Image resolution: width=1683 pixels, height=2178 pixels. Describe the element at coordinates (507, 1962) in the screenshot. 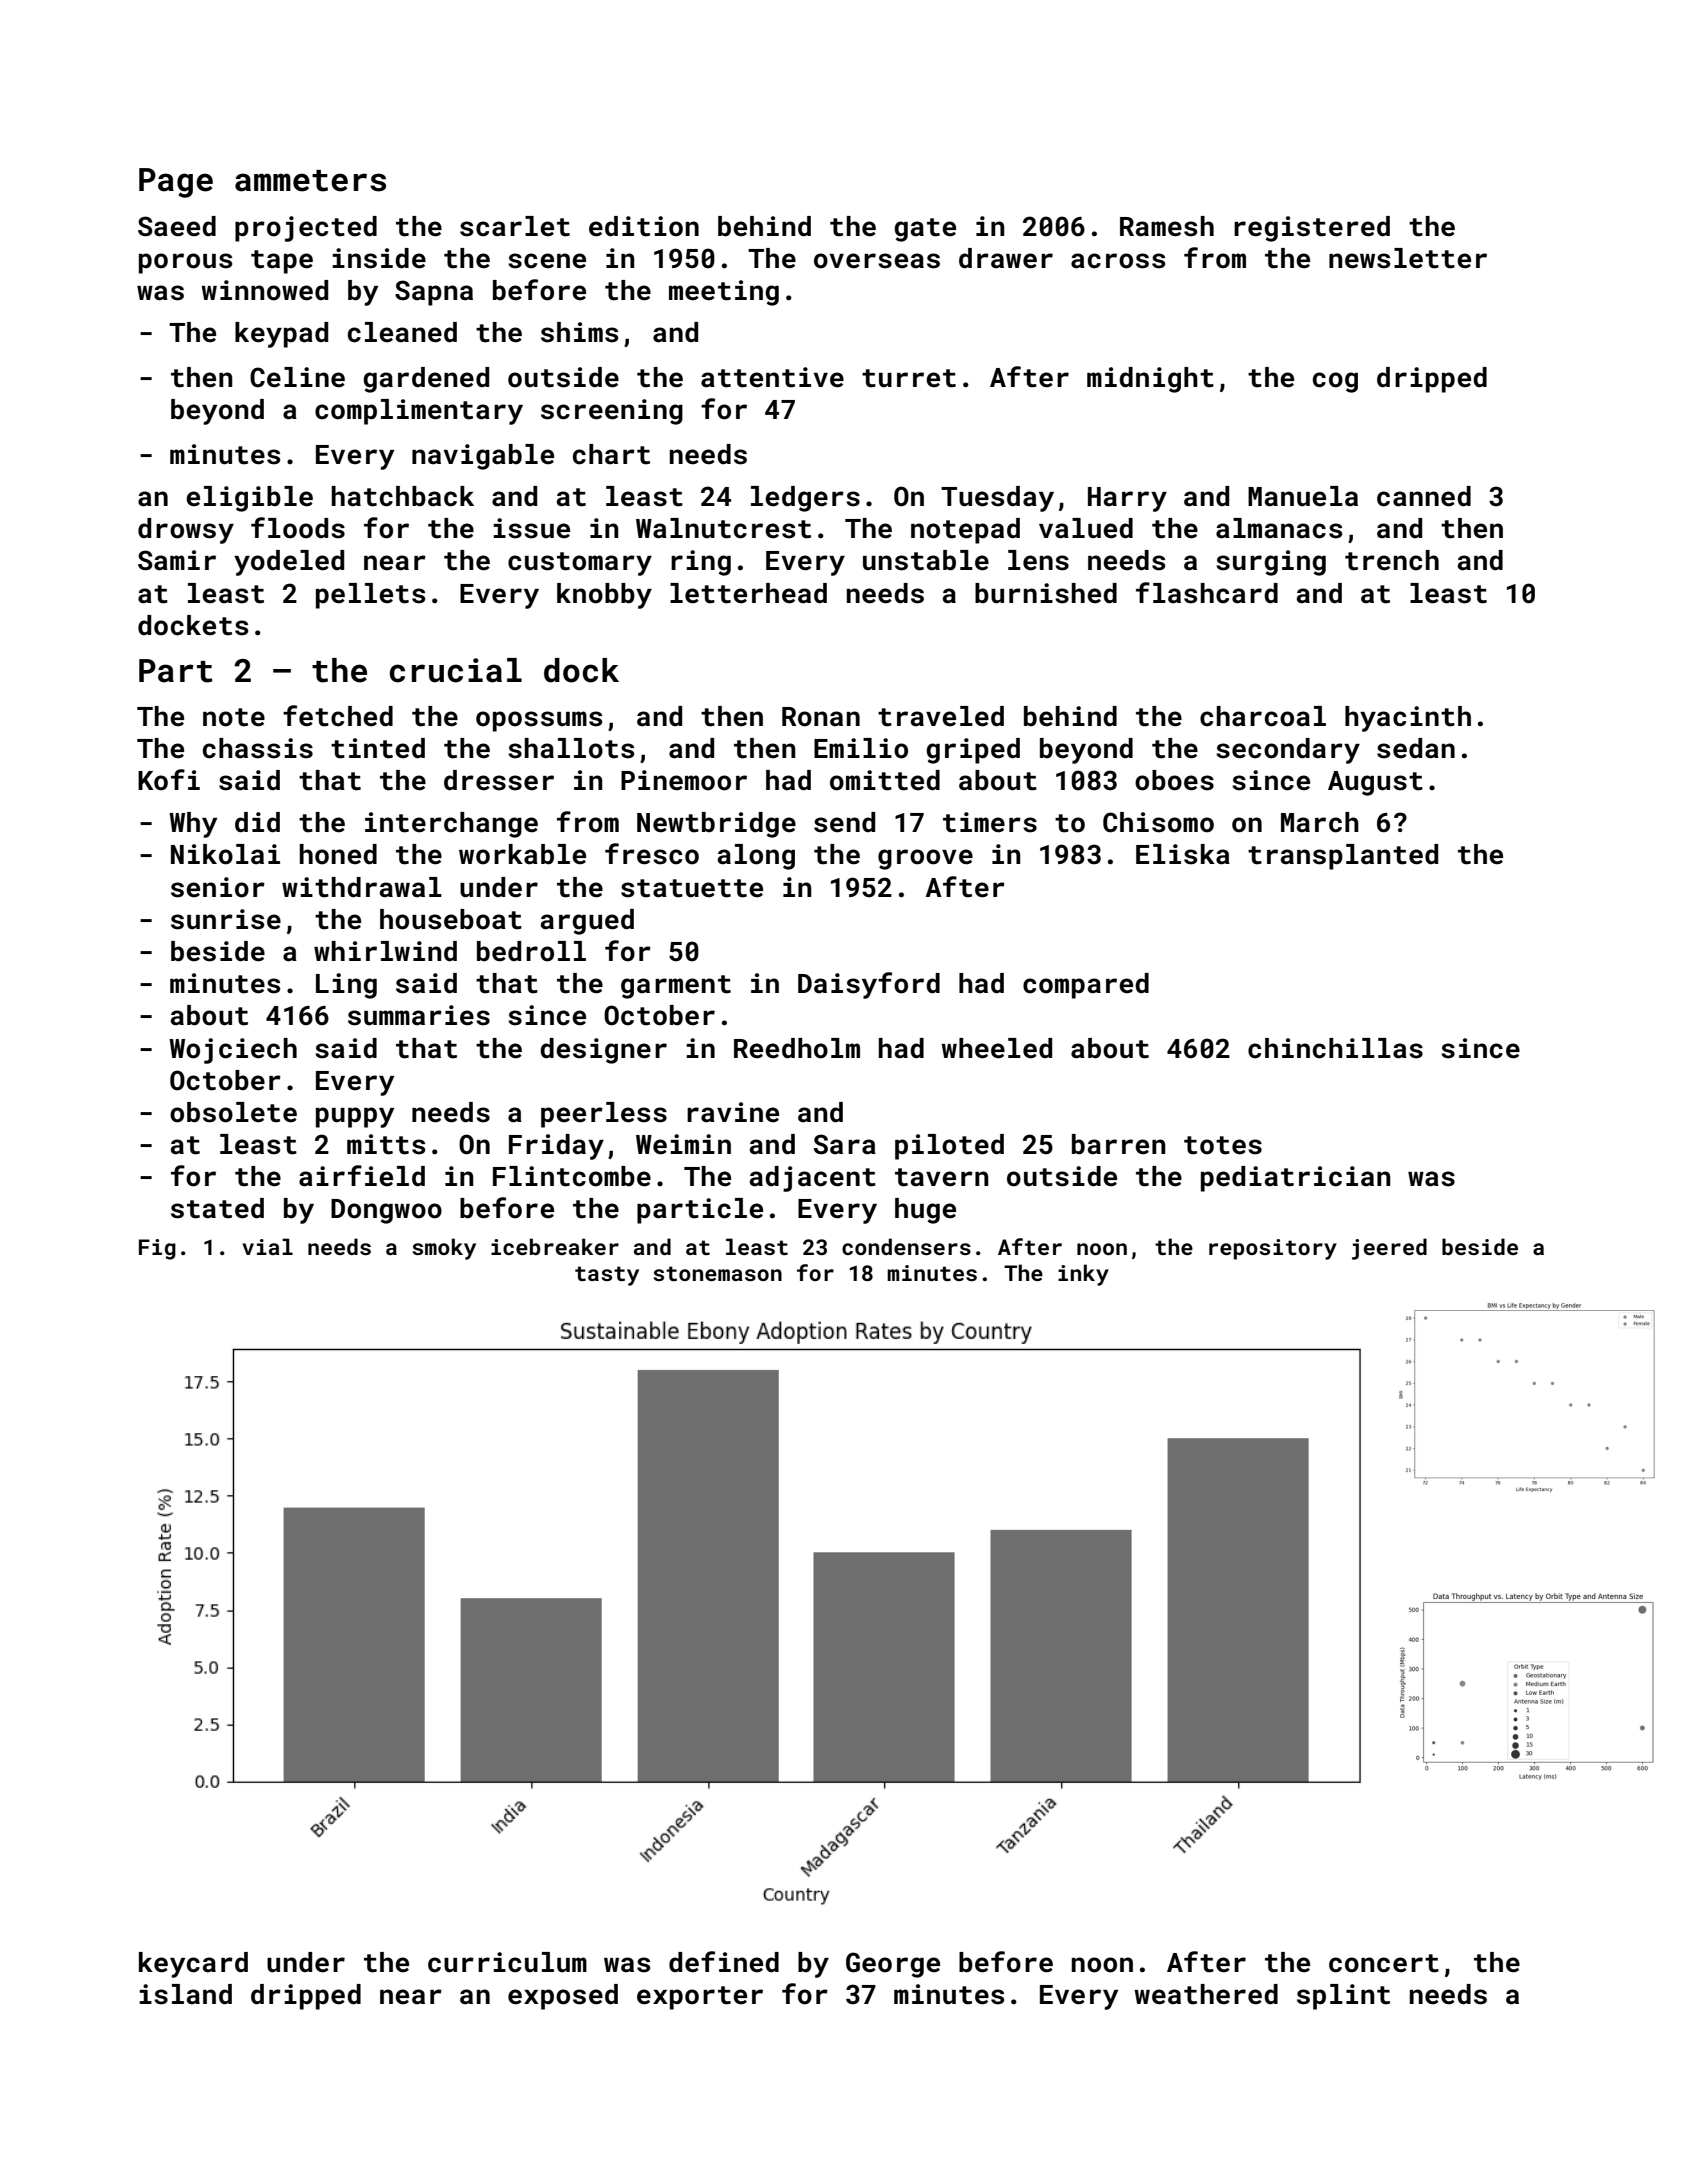

I see `curriculum` at that location.
